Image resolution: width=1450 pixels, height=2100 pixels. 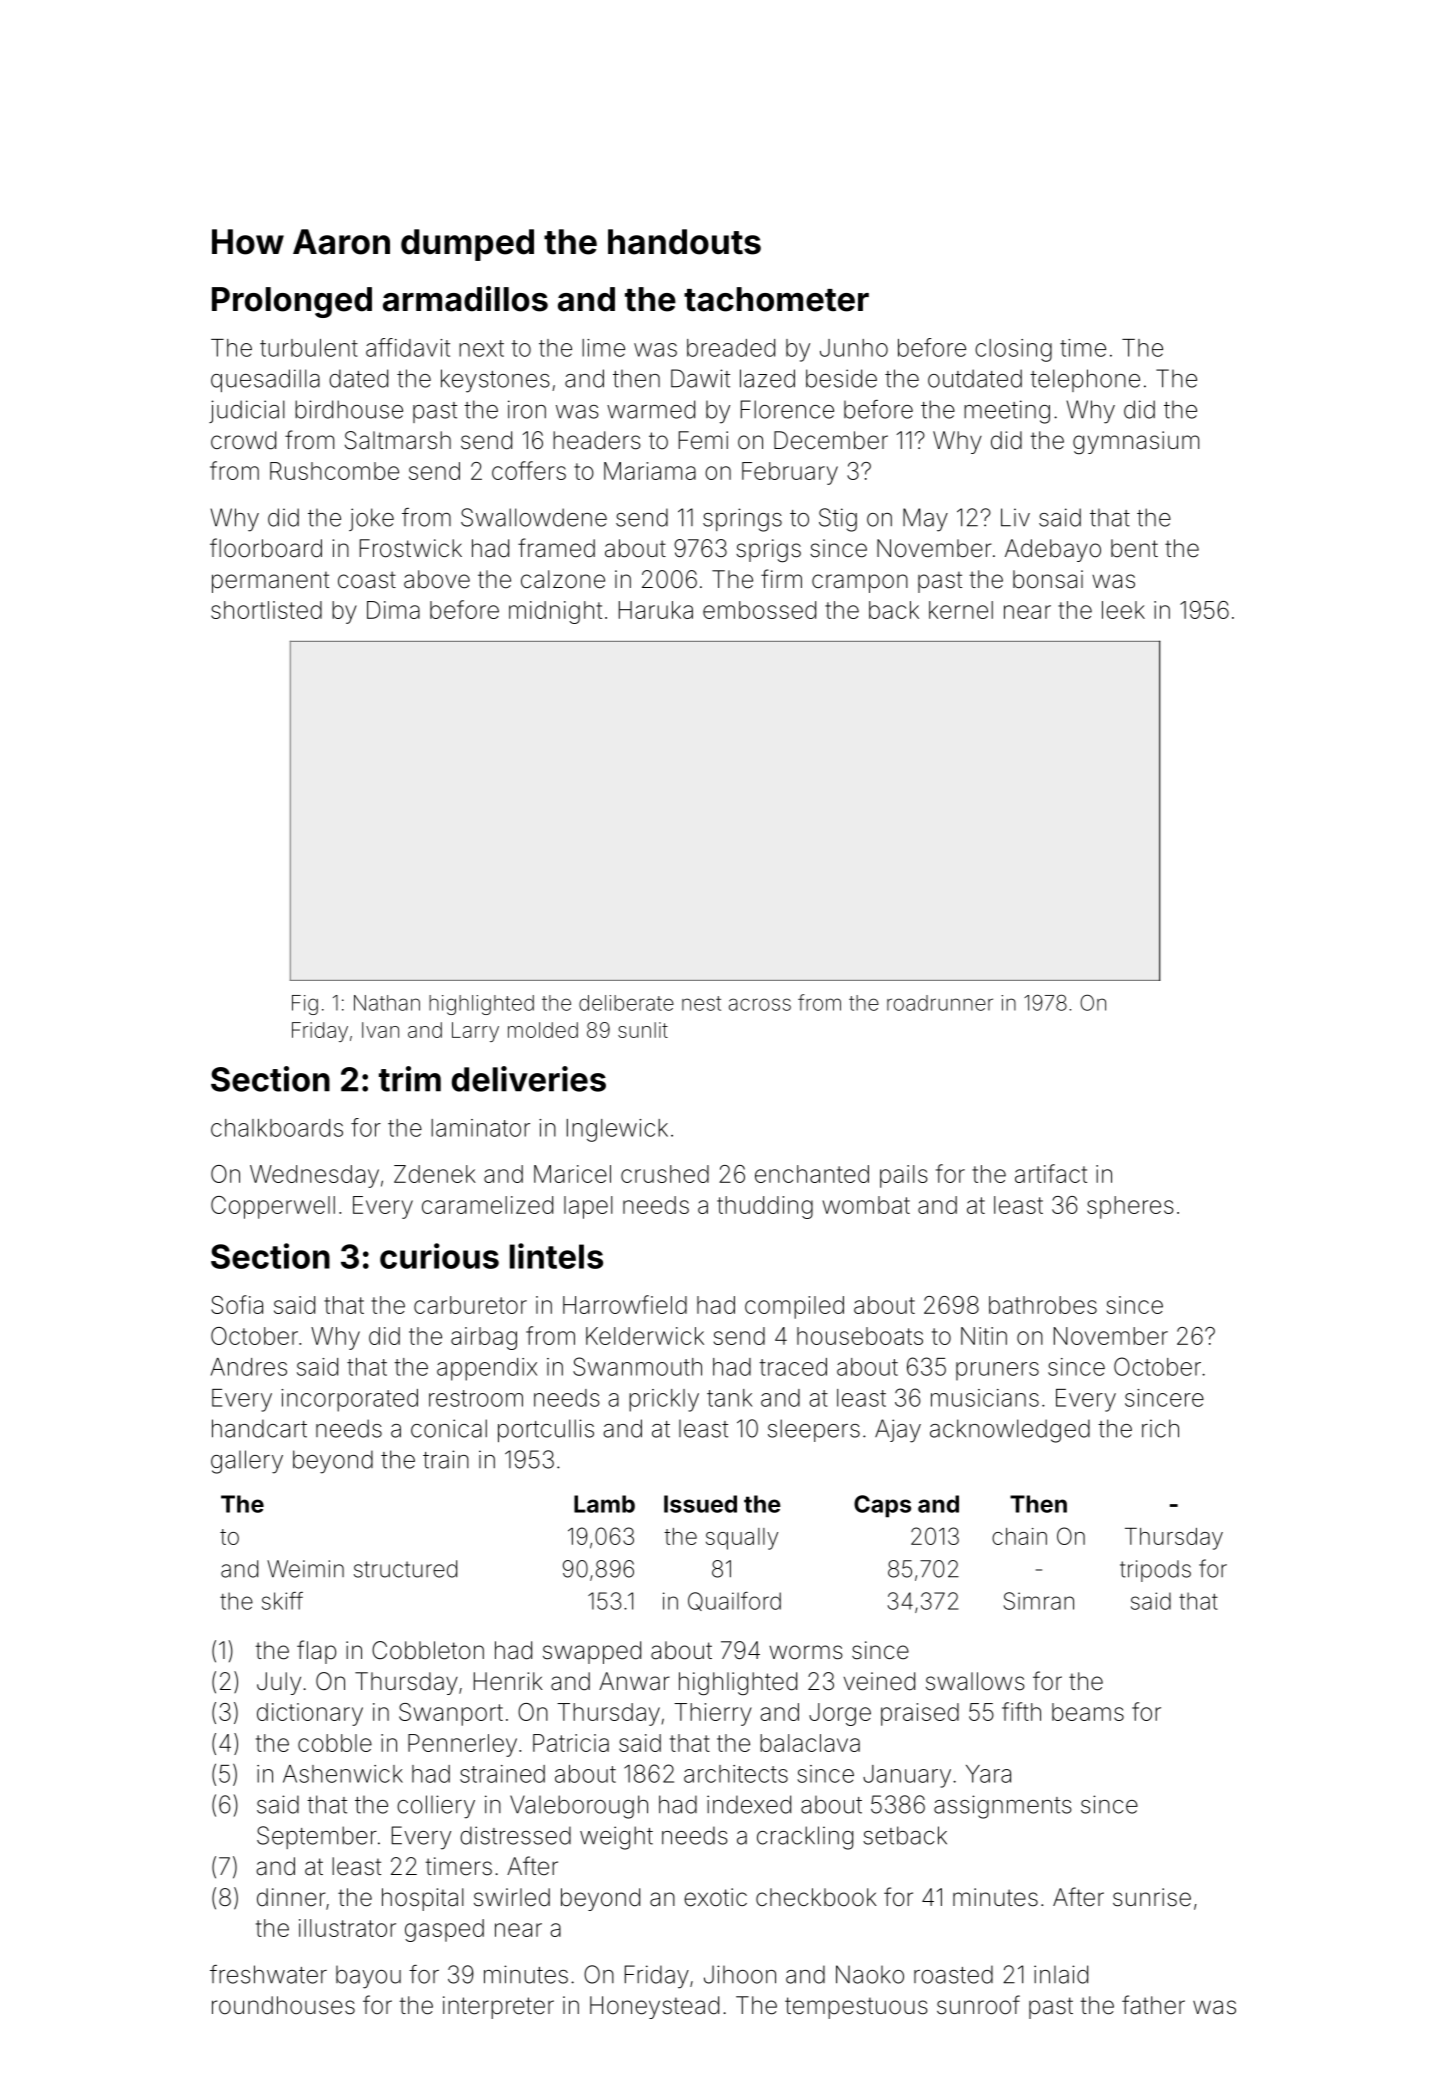 What do you see at coordinates (408, 347) in the image?
I see `affidavit` at bounding box center [408, 347].
